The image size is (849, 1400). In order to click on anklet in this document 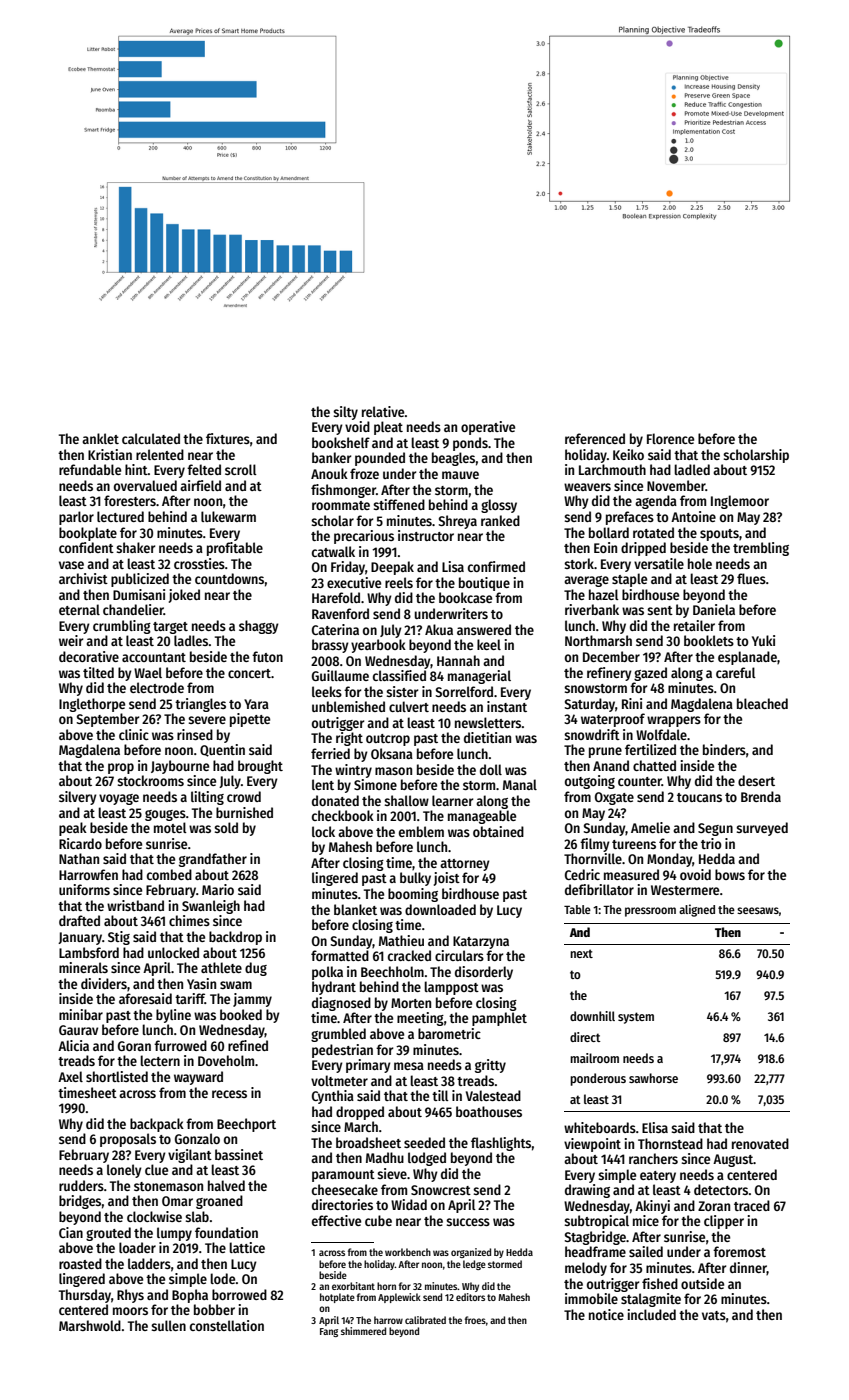, I will do `click(100, 438)`.
